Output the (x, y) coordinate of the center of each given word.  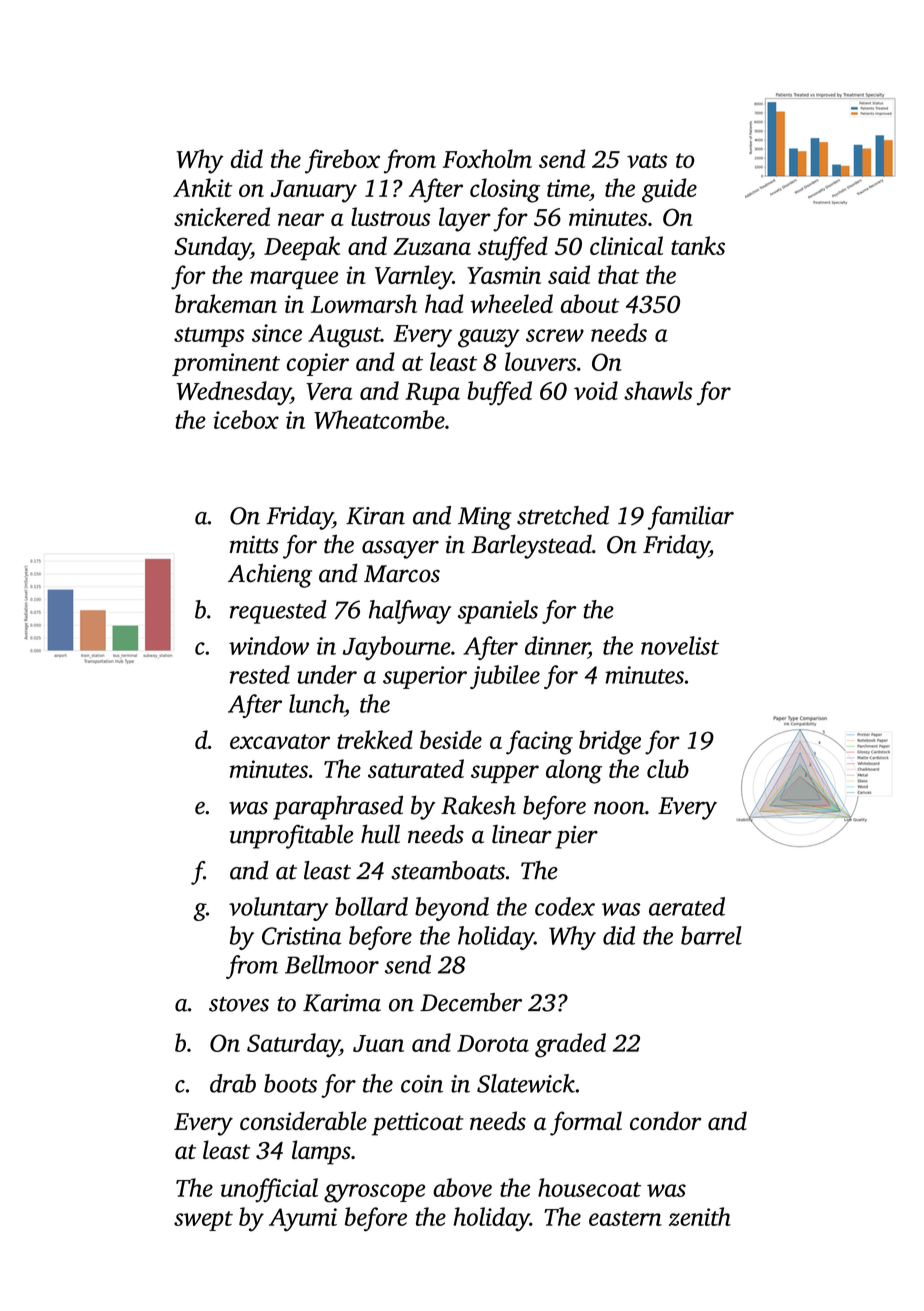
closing (505, 190)
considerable (303, 1120)
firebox (342, 161)
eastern (625, 1218)
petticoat (418, 1124)
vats (647, 160)
